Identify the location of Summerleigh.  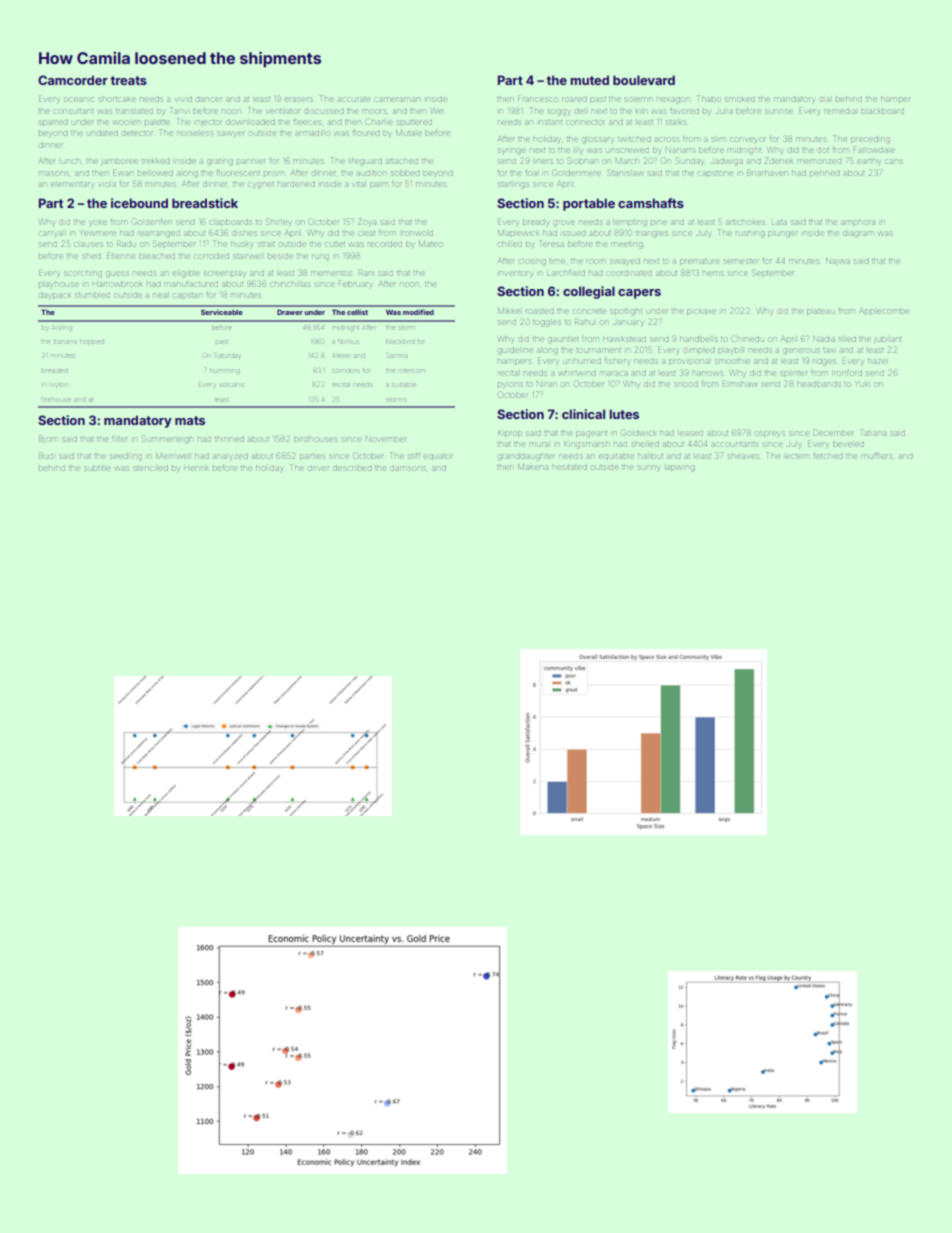
(167, 439).
